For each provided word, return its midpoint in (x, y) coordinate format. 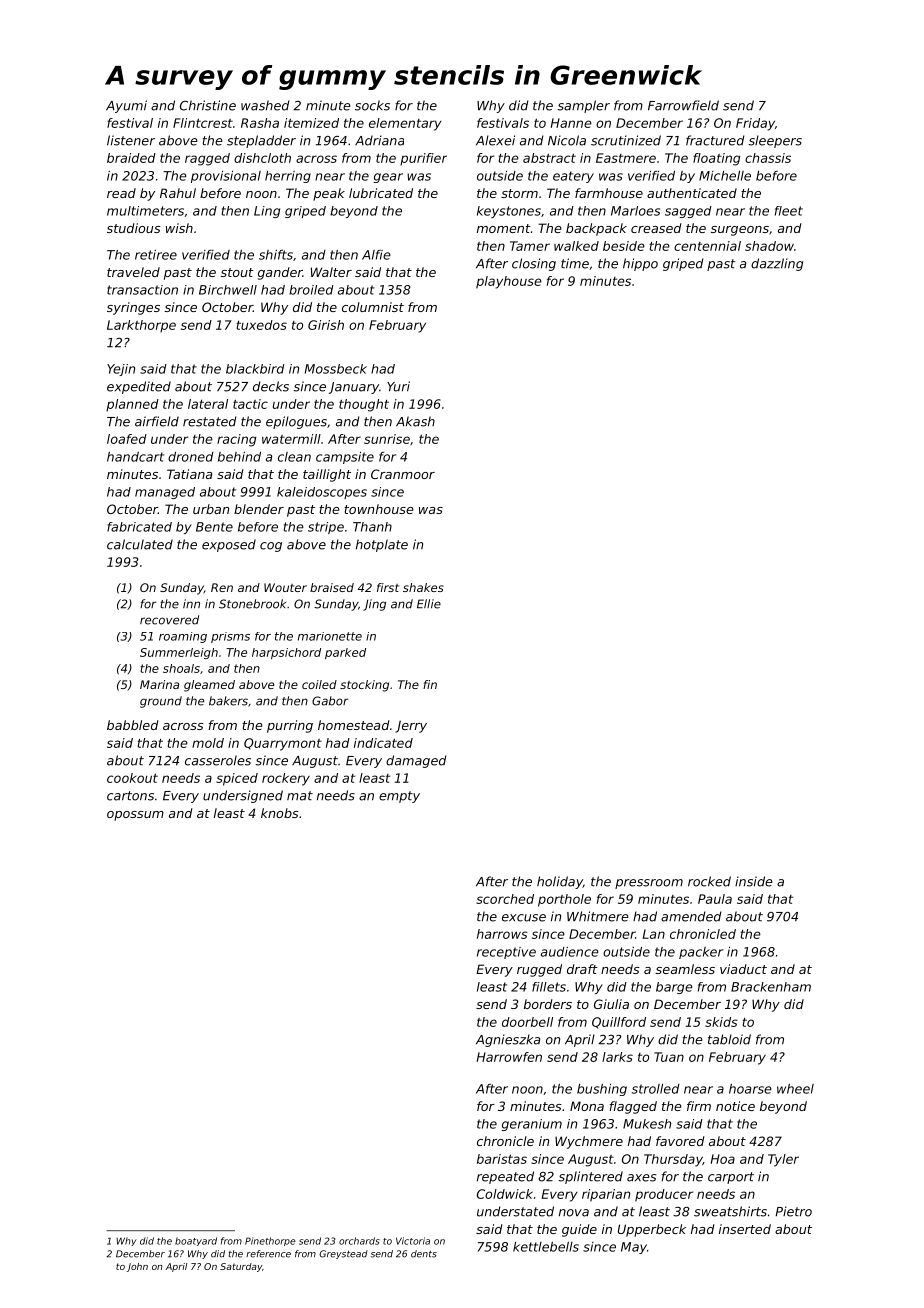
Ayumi (126, 106)
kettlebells (546, 1247)
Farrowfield (683, 105)
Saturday (241, 1267)
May (634, 1248)
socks (372, 105)
